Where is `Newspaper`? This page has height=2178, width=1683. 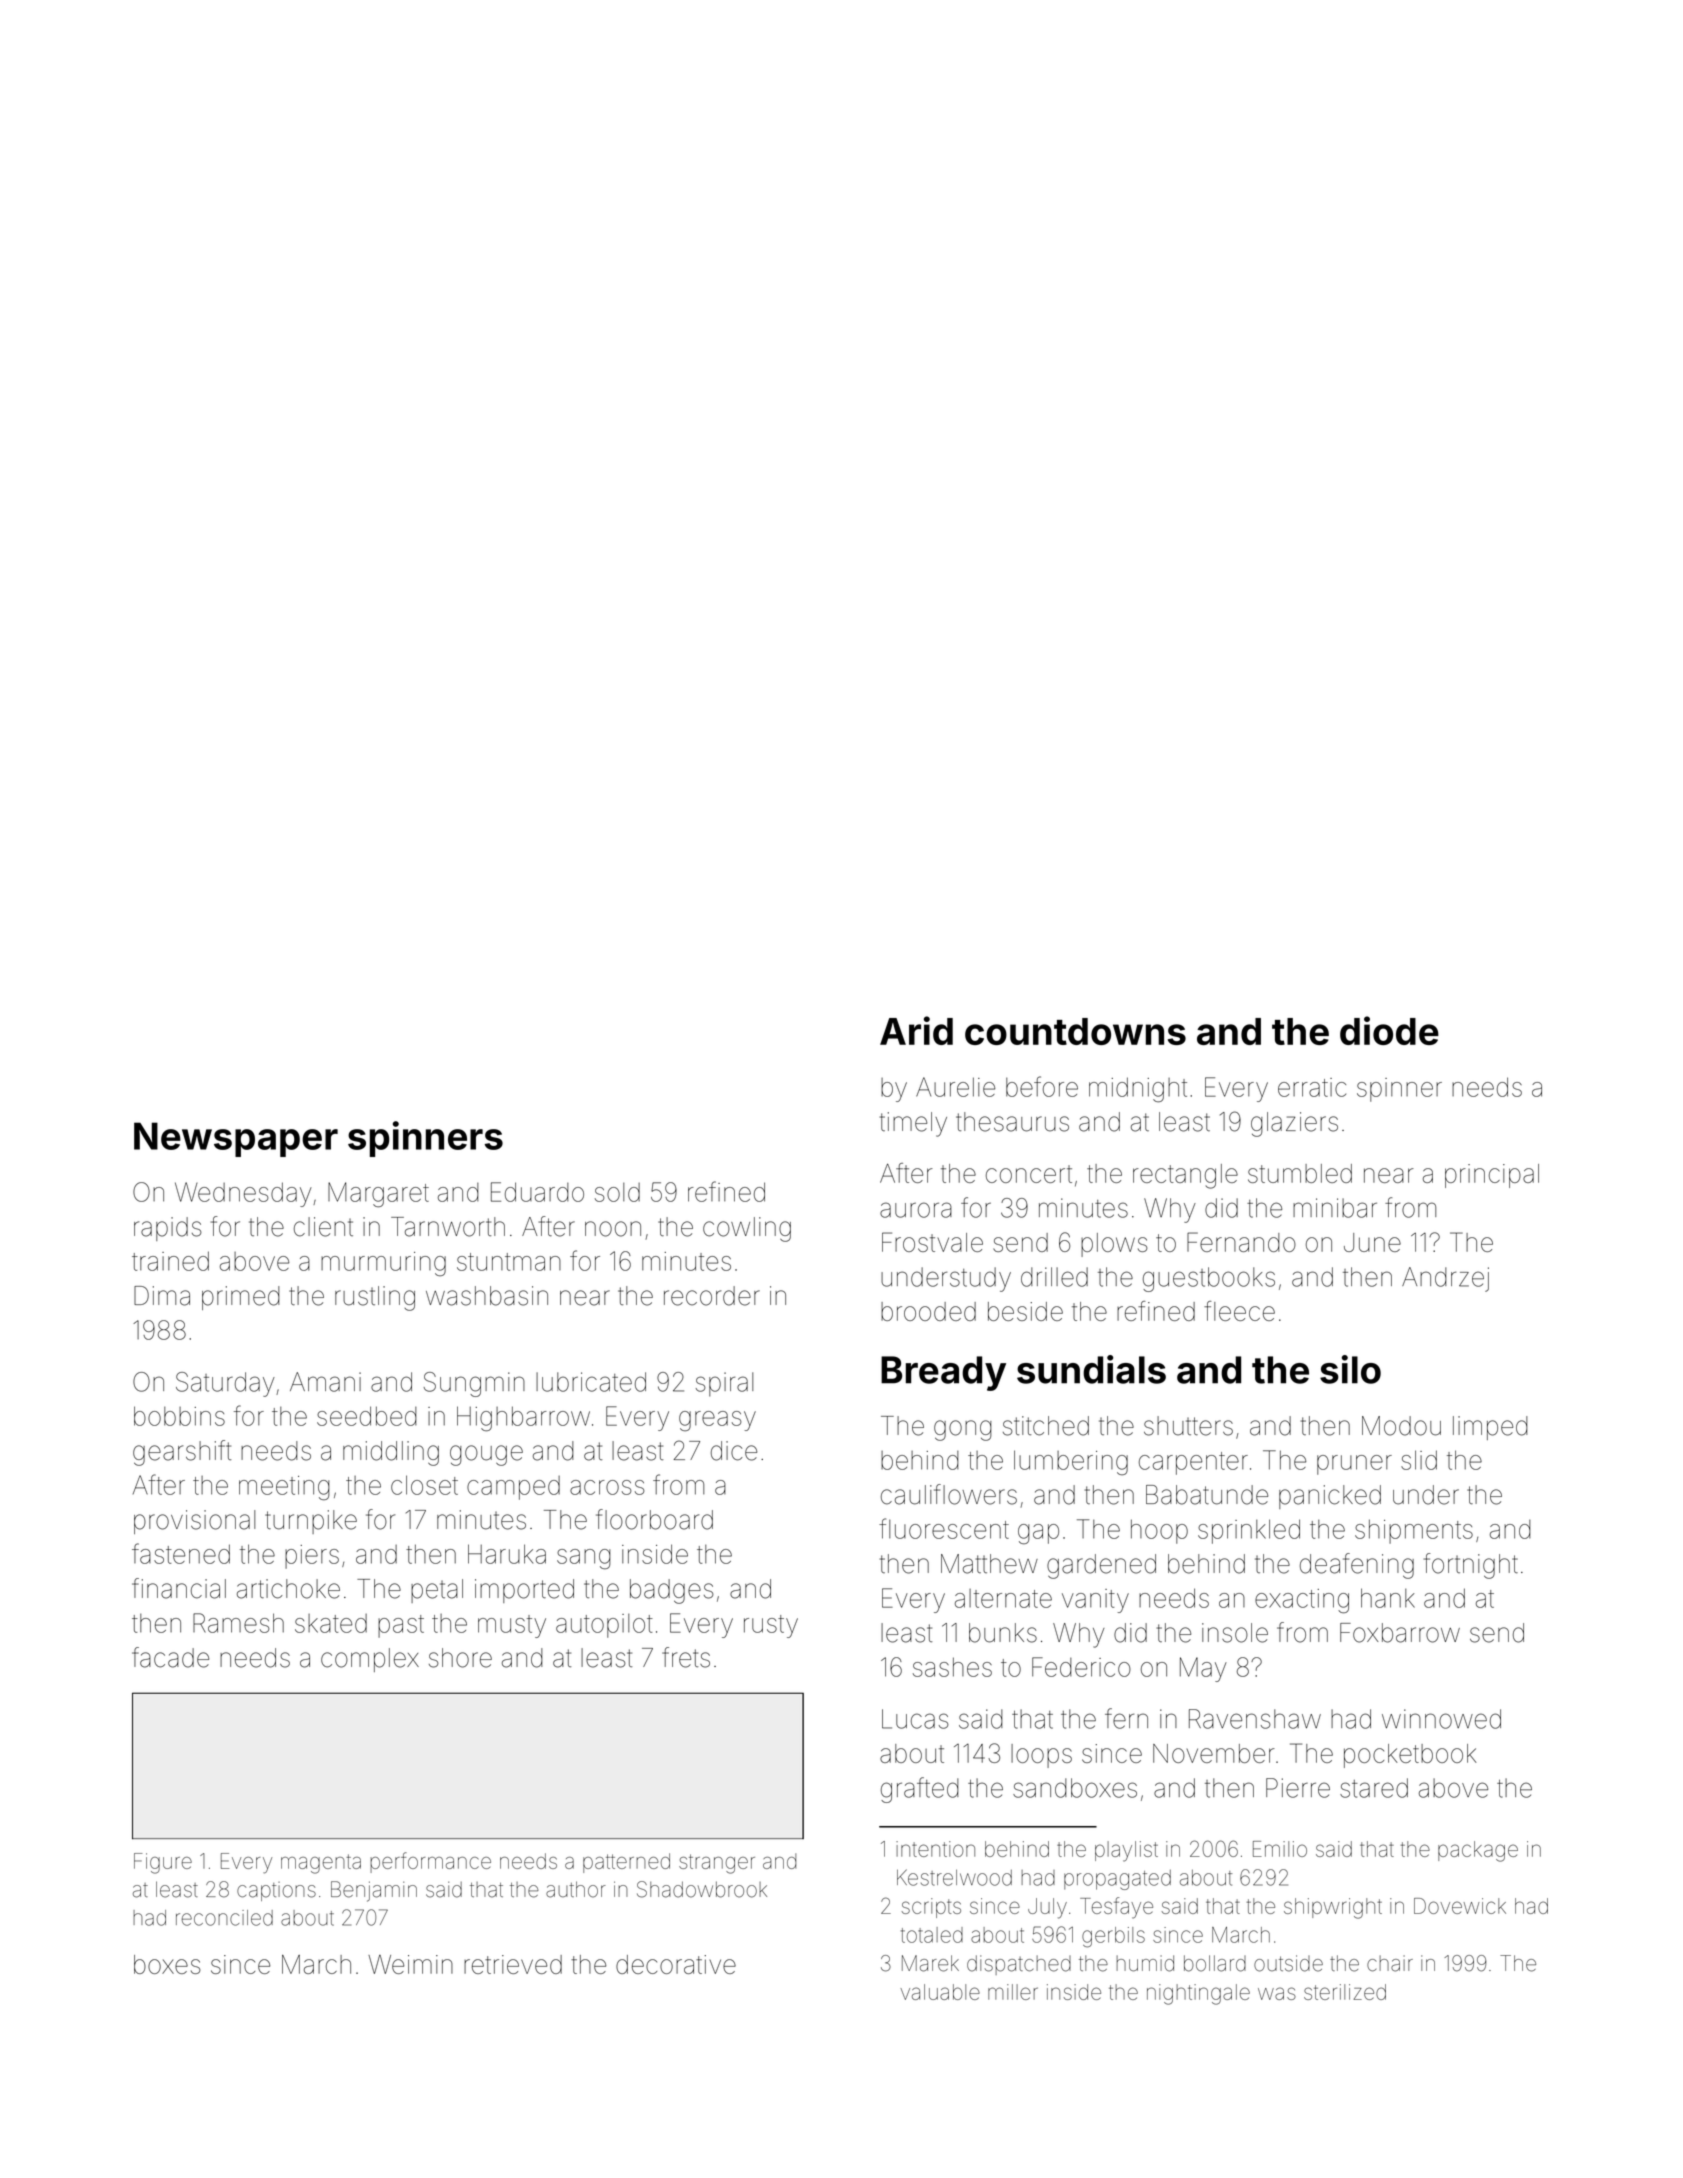
Newspaper is located at coordinates (236, 1139).
